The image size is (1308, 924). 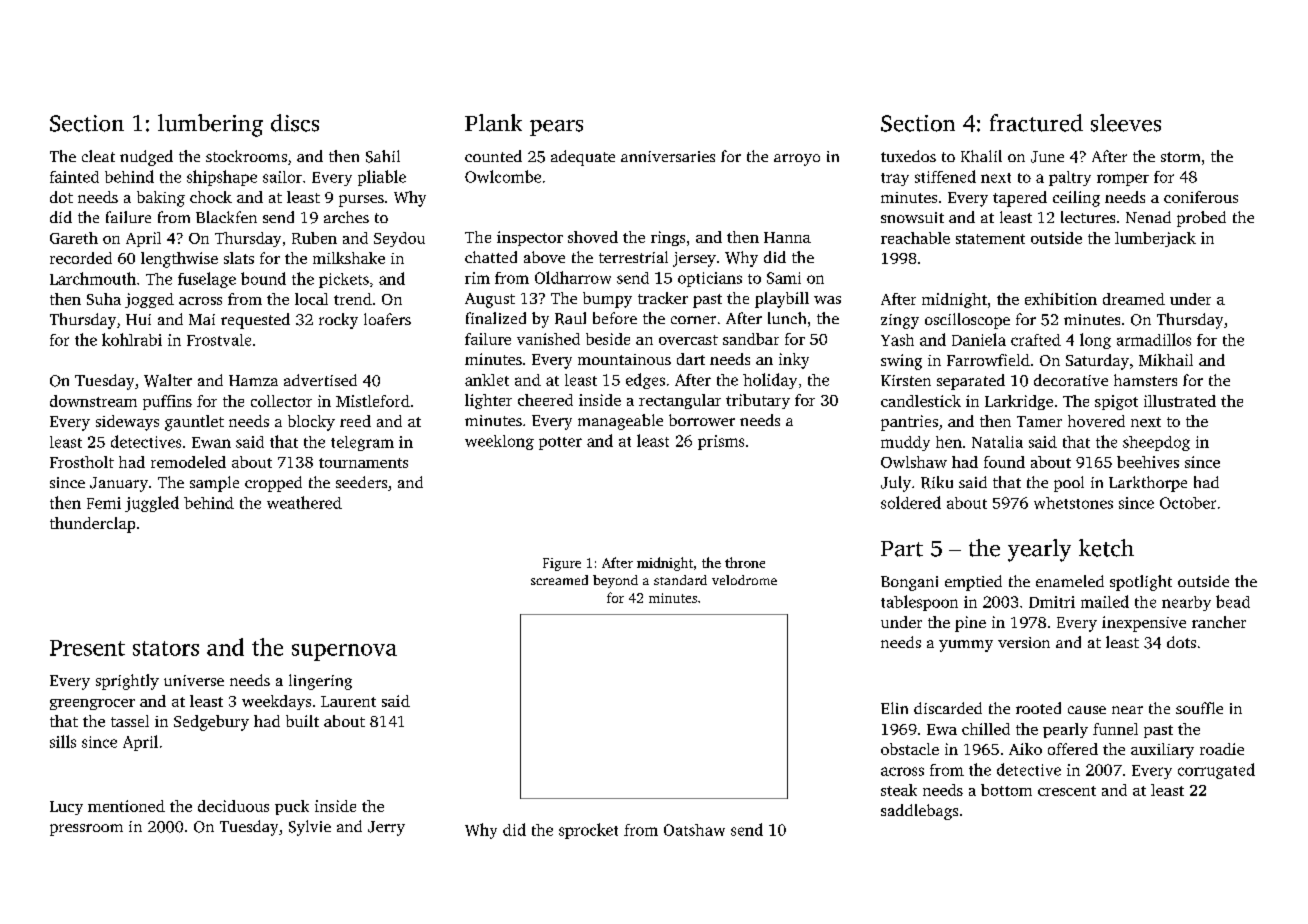 I want to click on pears, so click(x=556, y=128).
